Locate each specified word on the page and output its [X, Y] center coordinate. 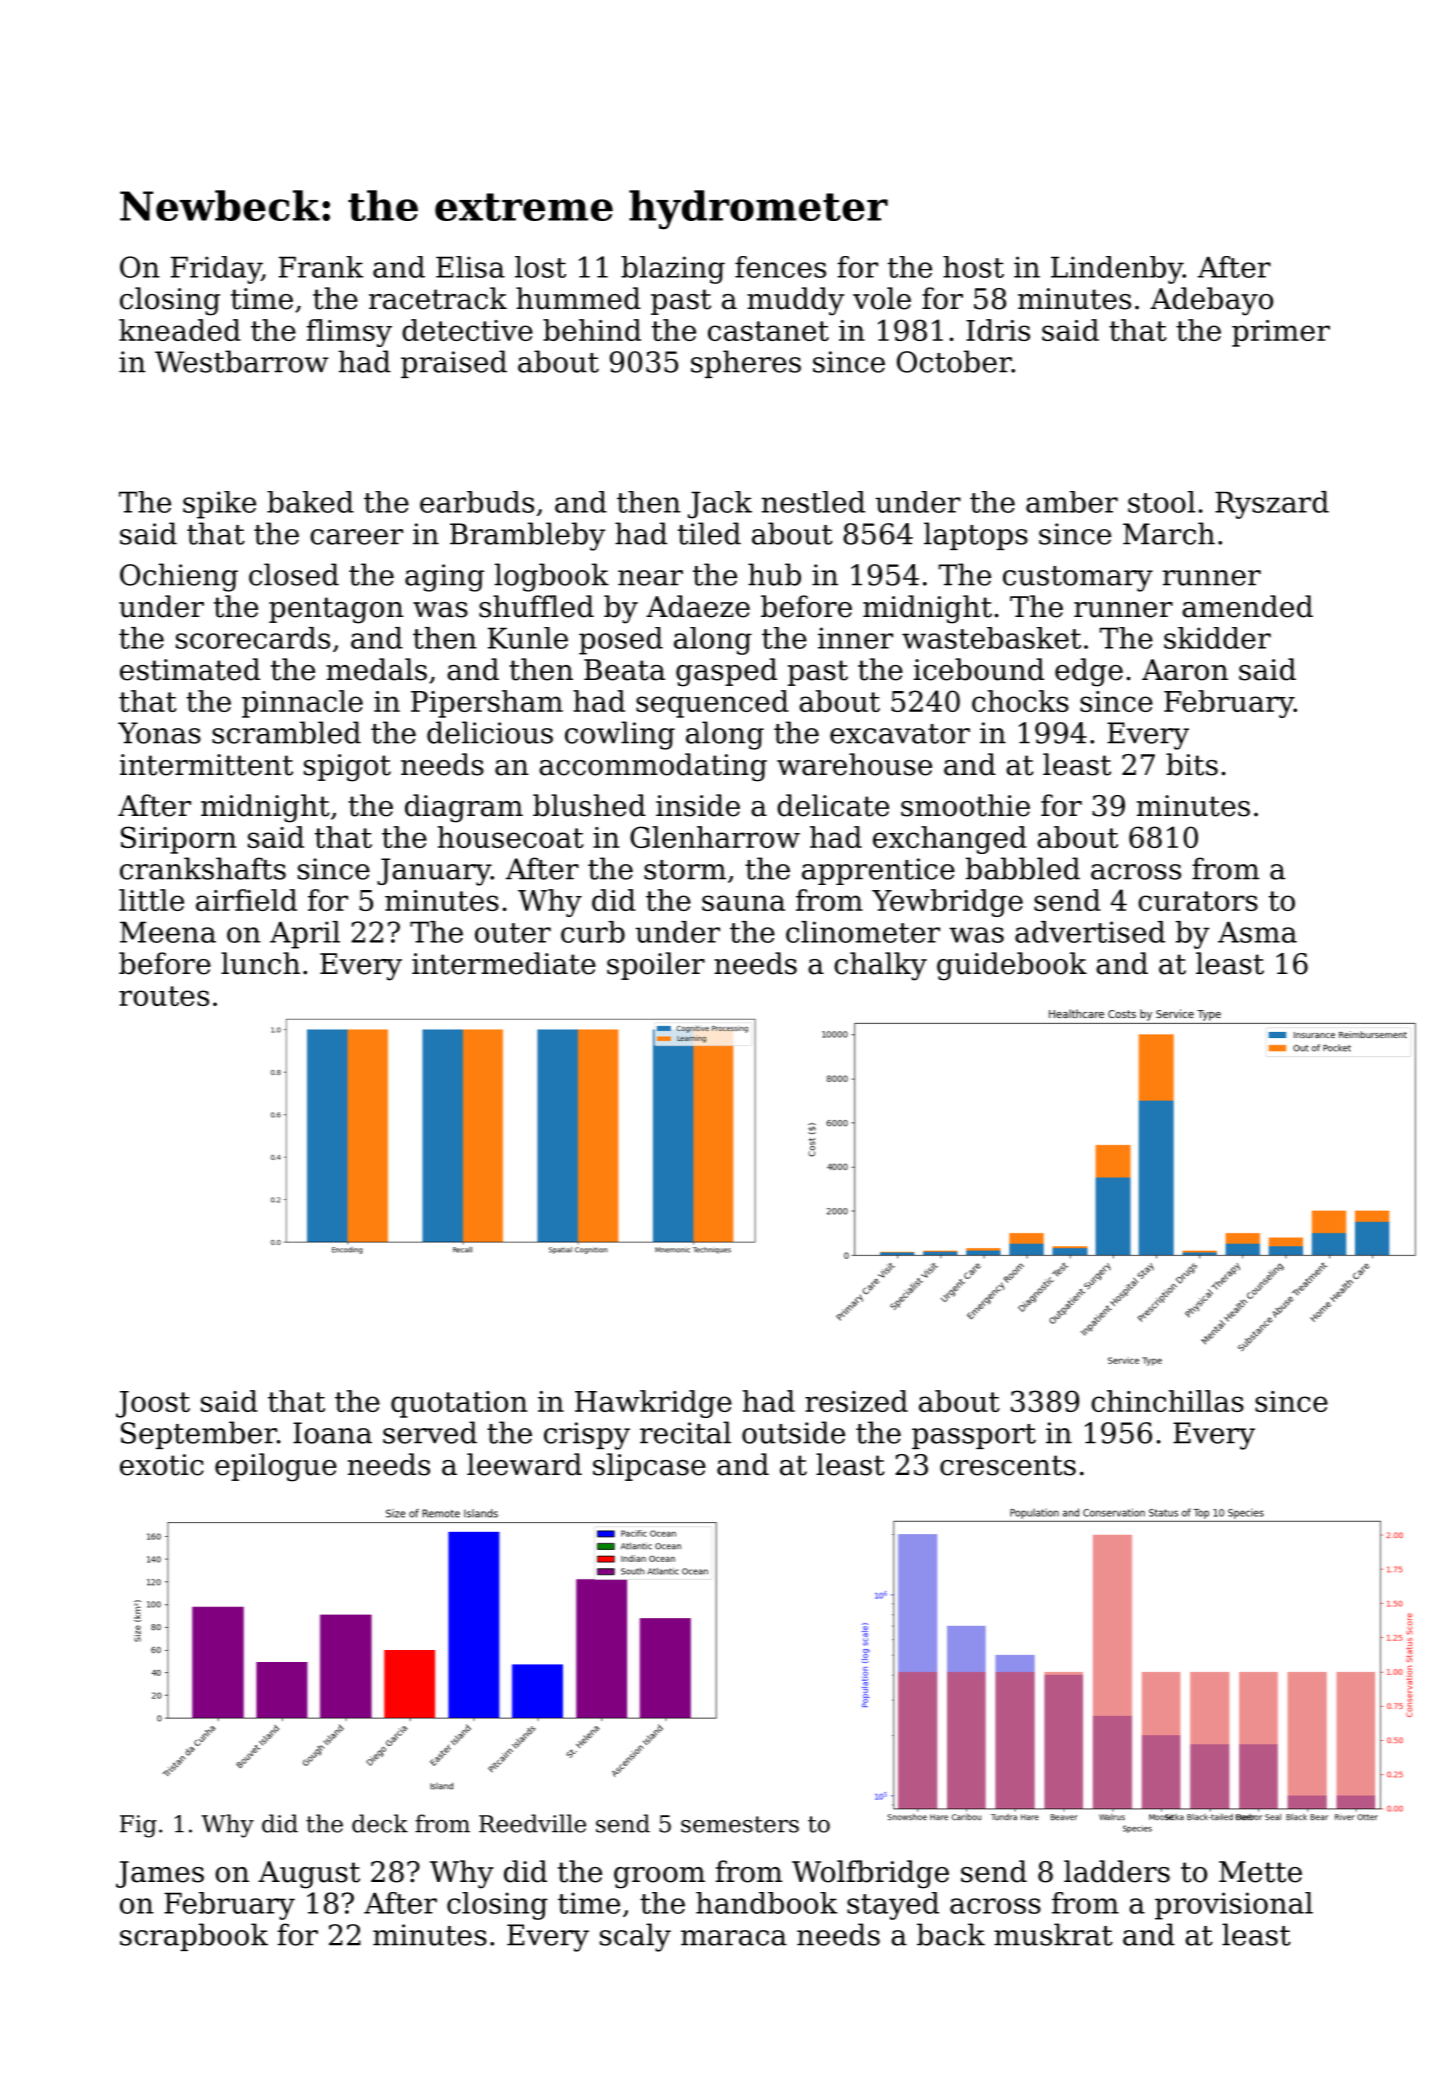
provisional [1234, 1906]
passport [974, 1436]
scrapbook [194, 1937]
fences [780, 267]
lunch [260, 963]
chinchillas [1167, 1401]
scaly [635, 1937]
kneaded [180, 330]
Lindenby [1117, 270]
